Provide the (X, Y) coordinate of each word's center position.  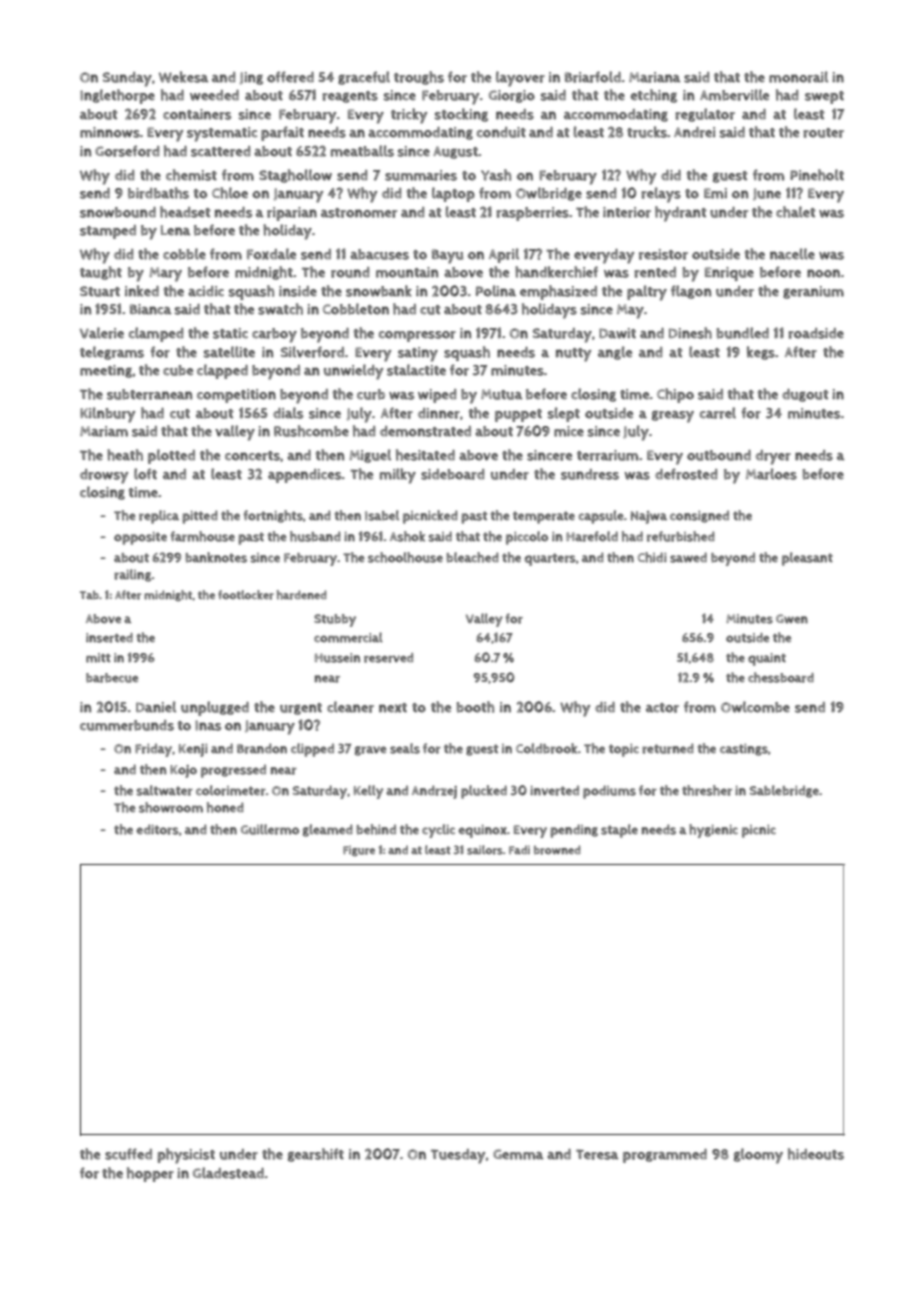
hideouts (816, 1154)
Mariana (655, 77)
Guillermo (270, 829)
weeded (214, 95)
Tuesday (458, 1156)
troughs (419, 78)
